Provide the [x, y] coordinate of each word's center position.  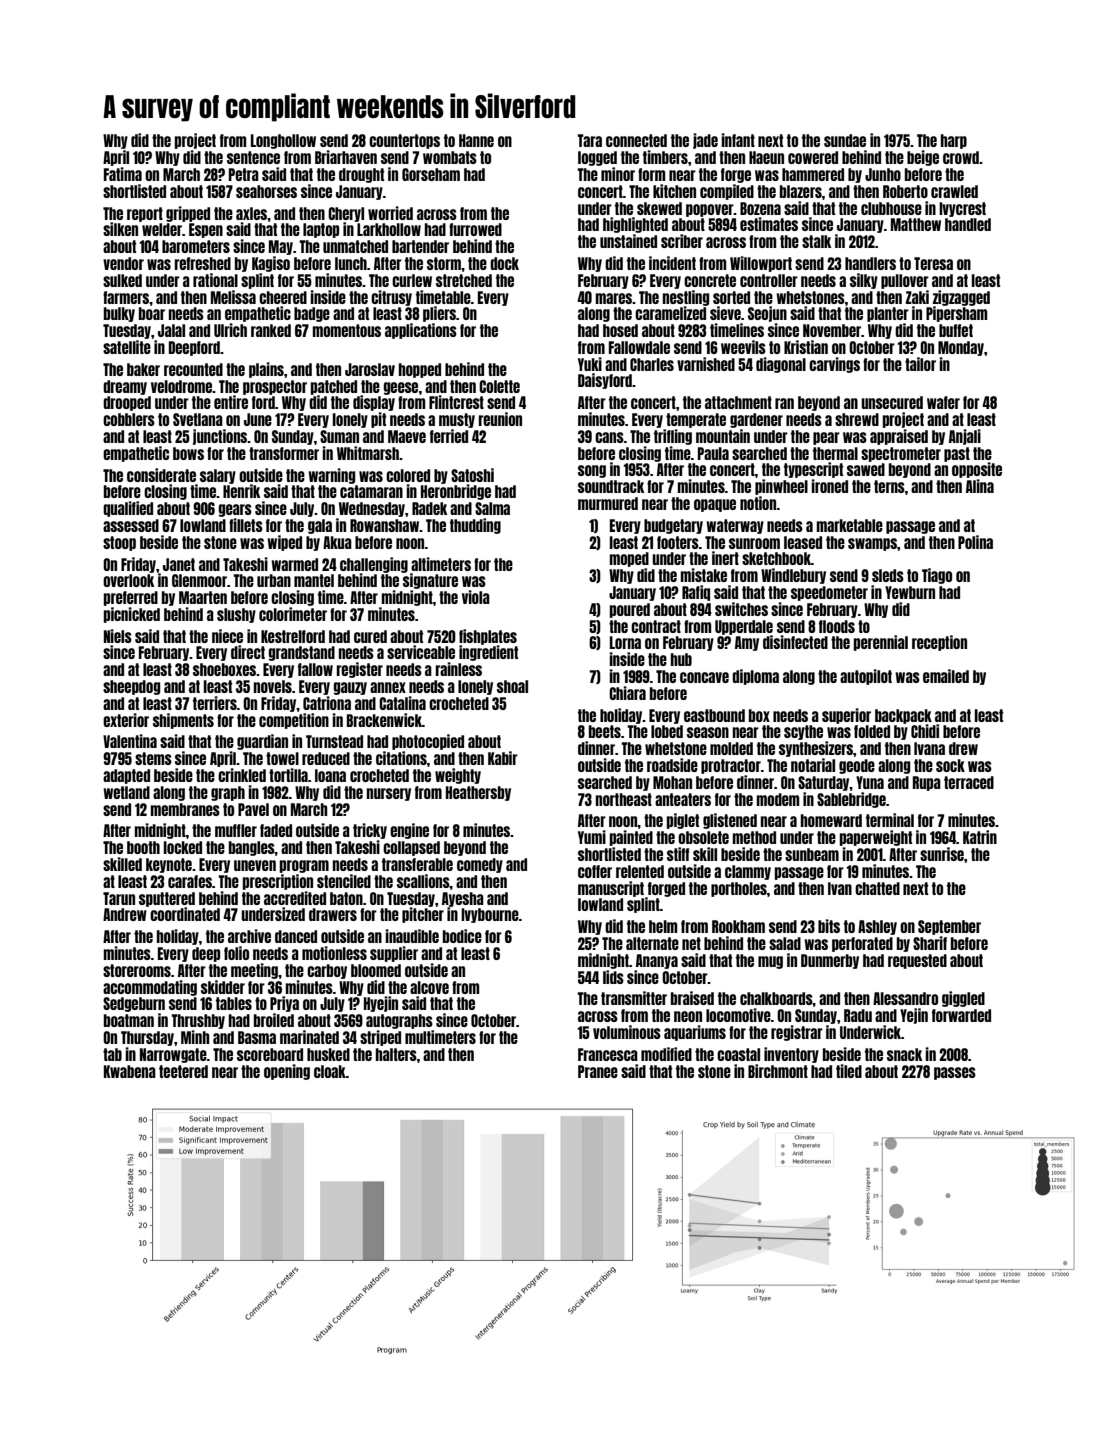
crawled [954, 191]
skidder [223, 987]
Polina [975, 542]
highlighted [635, 225]
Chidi [925, 731]
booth [143, 847]
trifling [673, 437]
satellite [127, 347]
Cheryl [346, 214]
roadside [672, 765]
